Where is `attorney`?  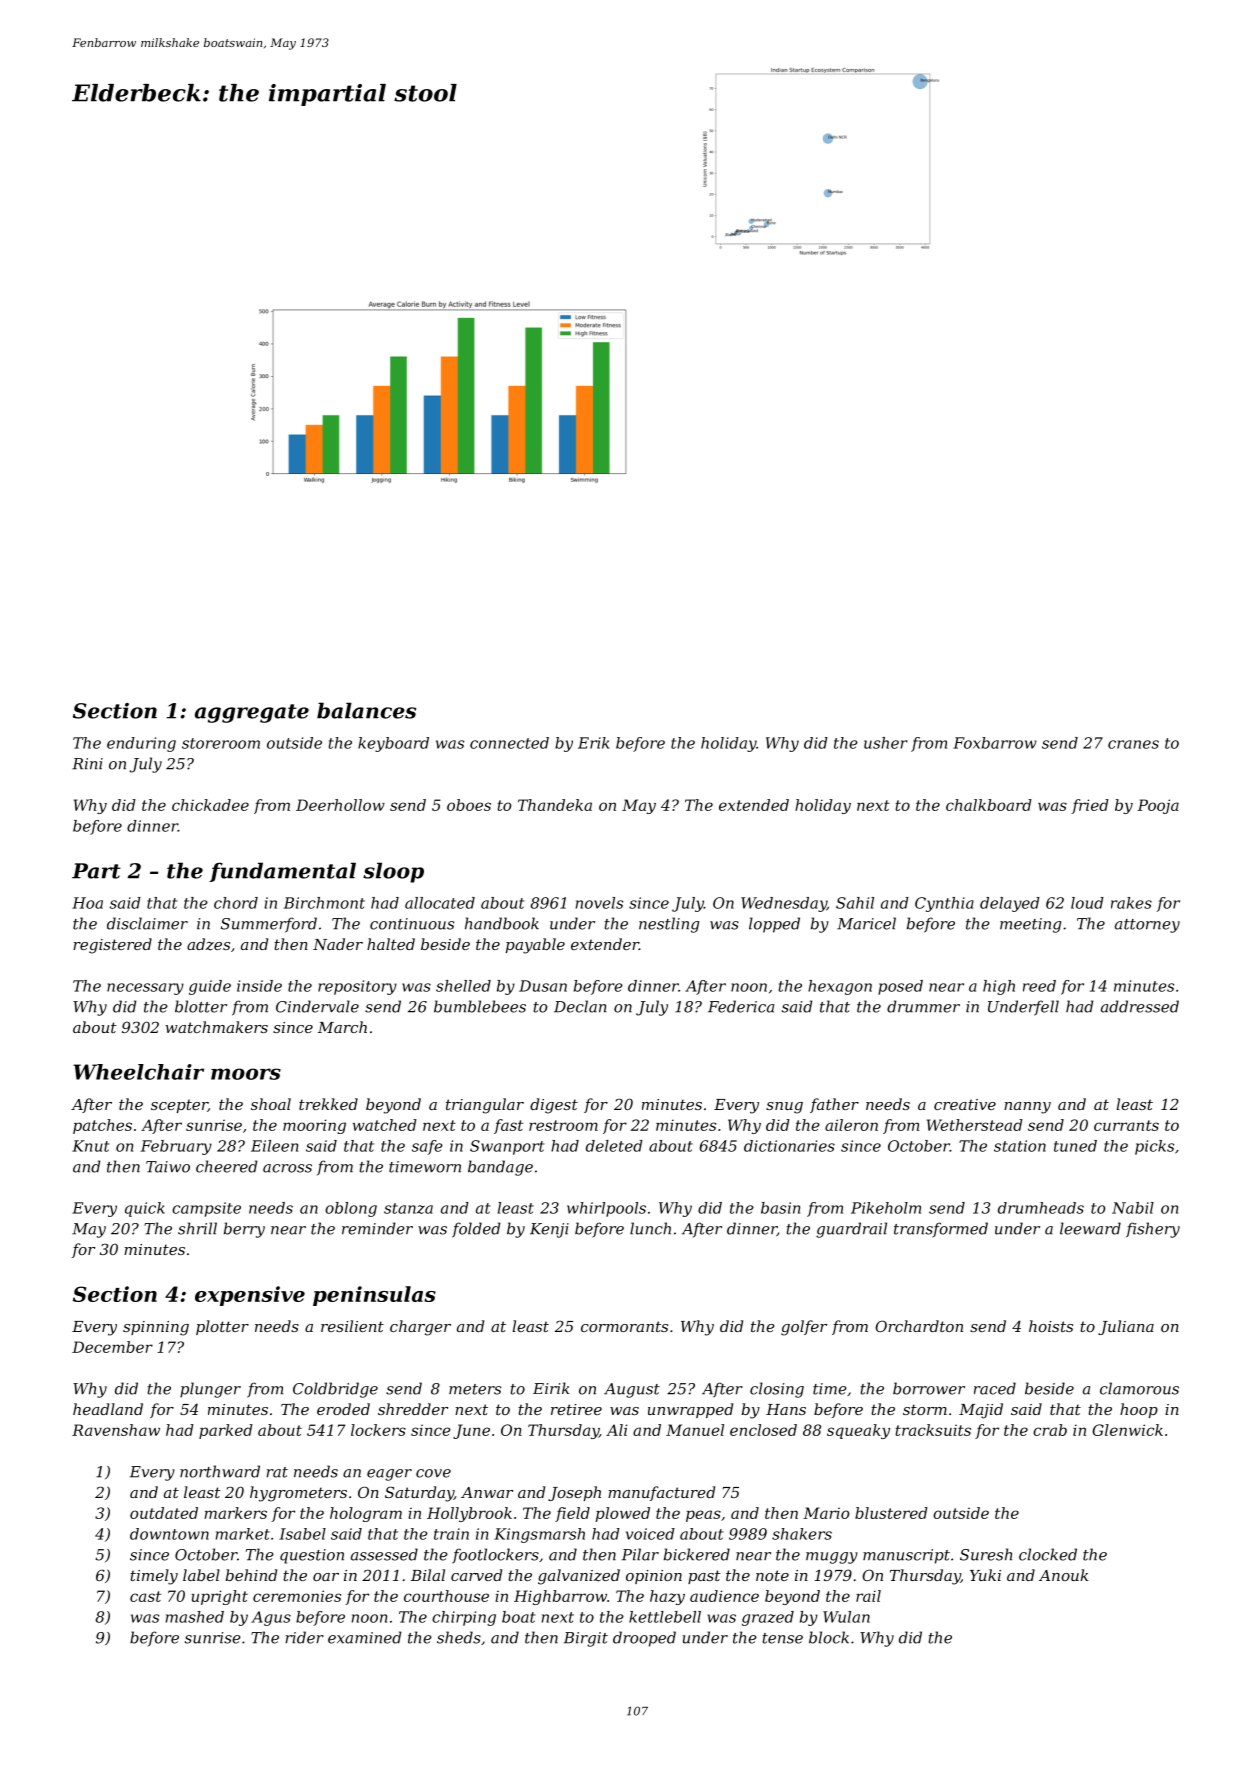
attorney is located at coordinates (1147, 926).
